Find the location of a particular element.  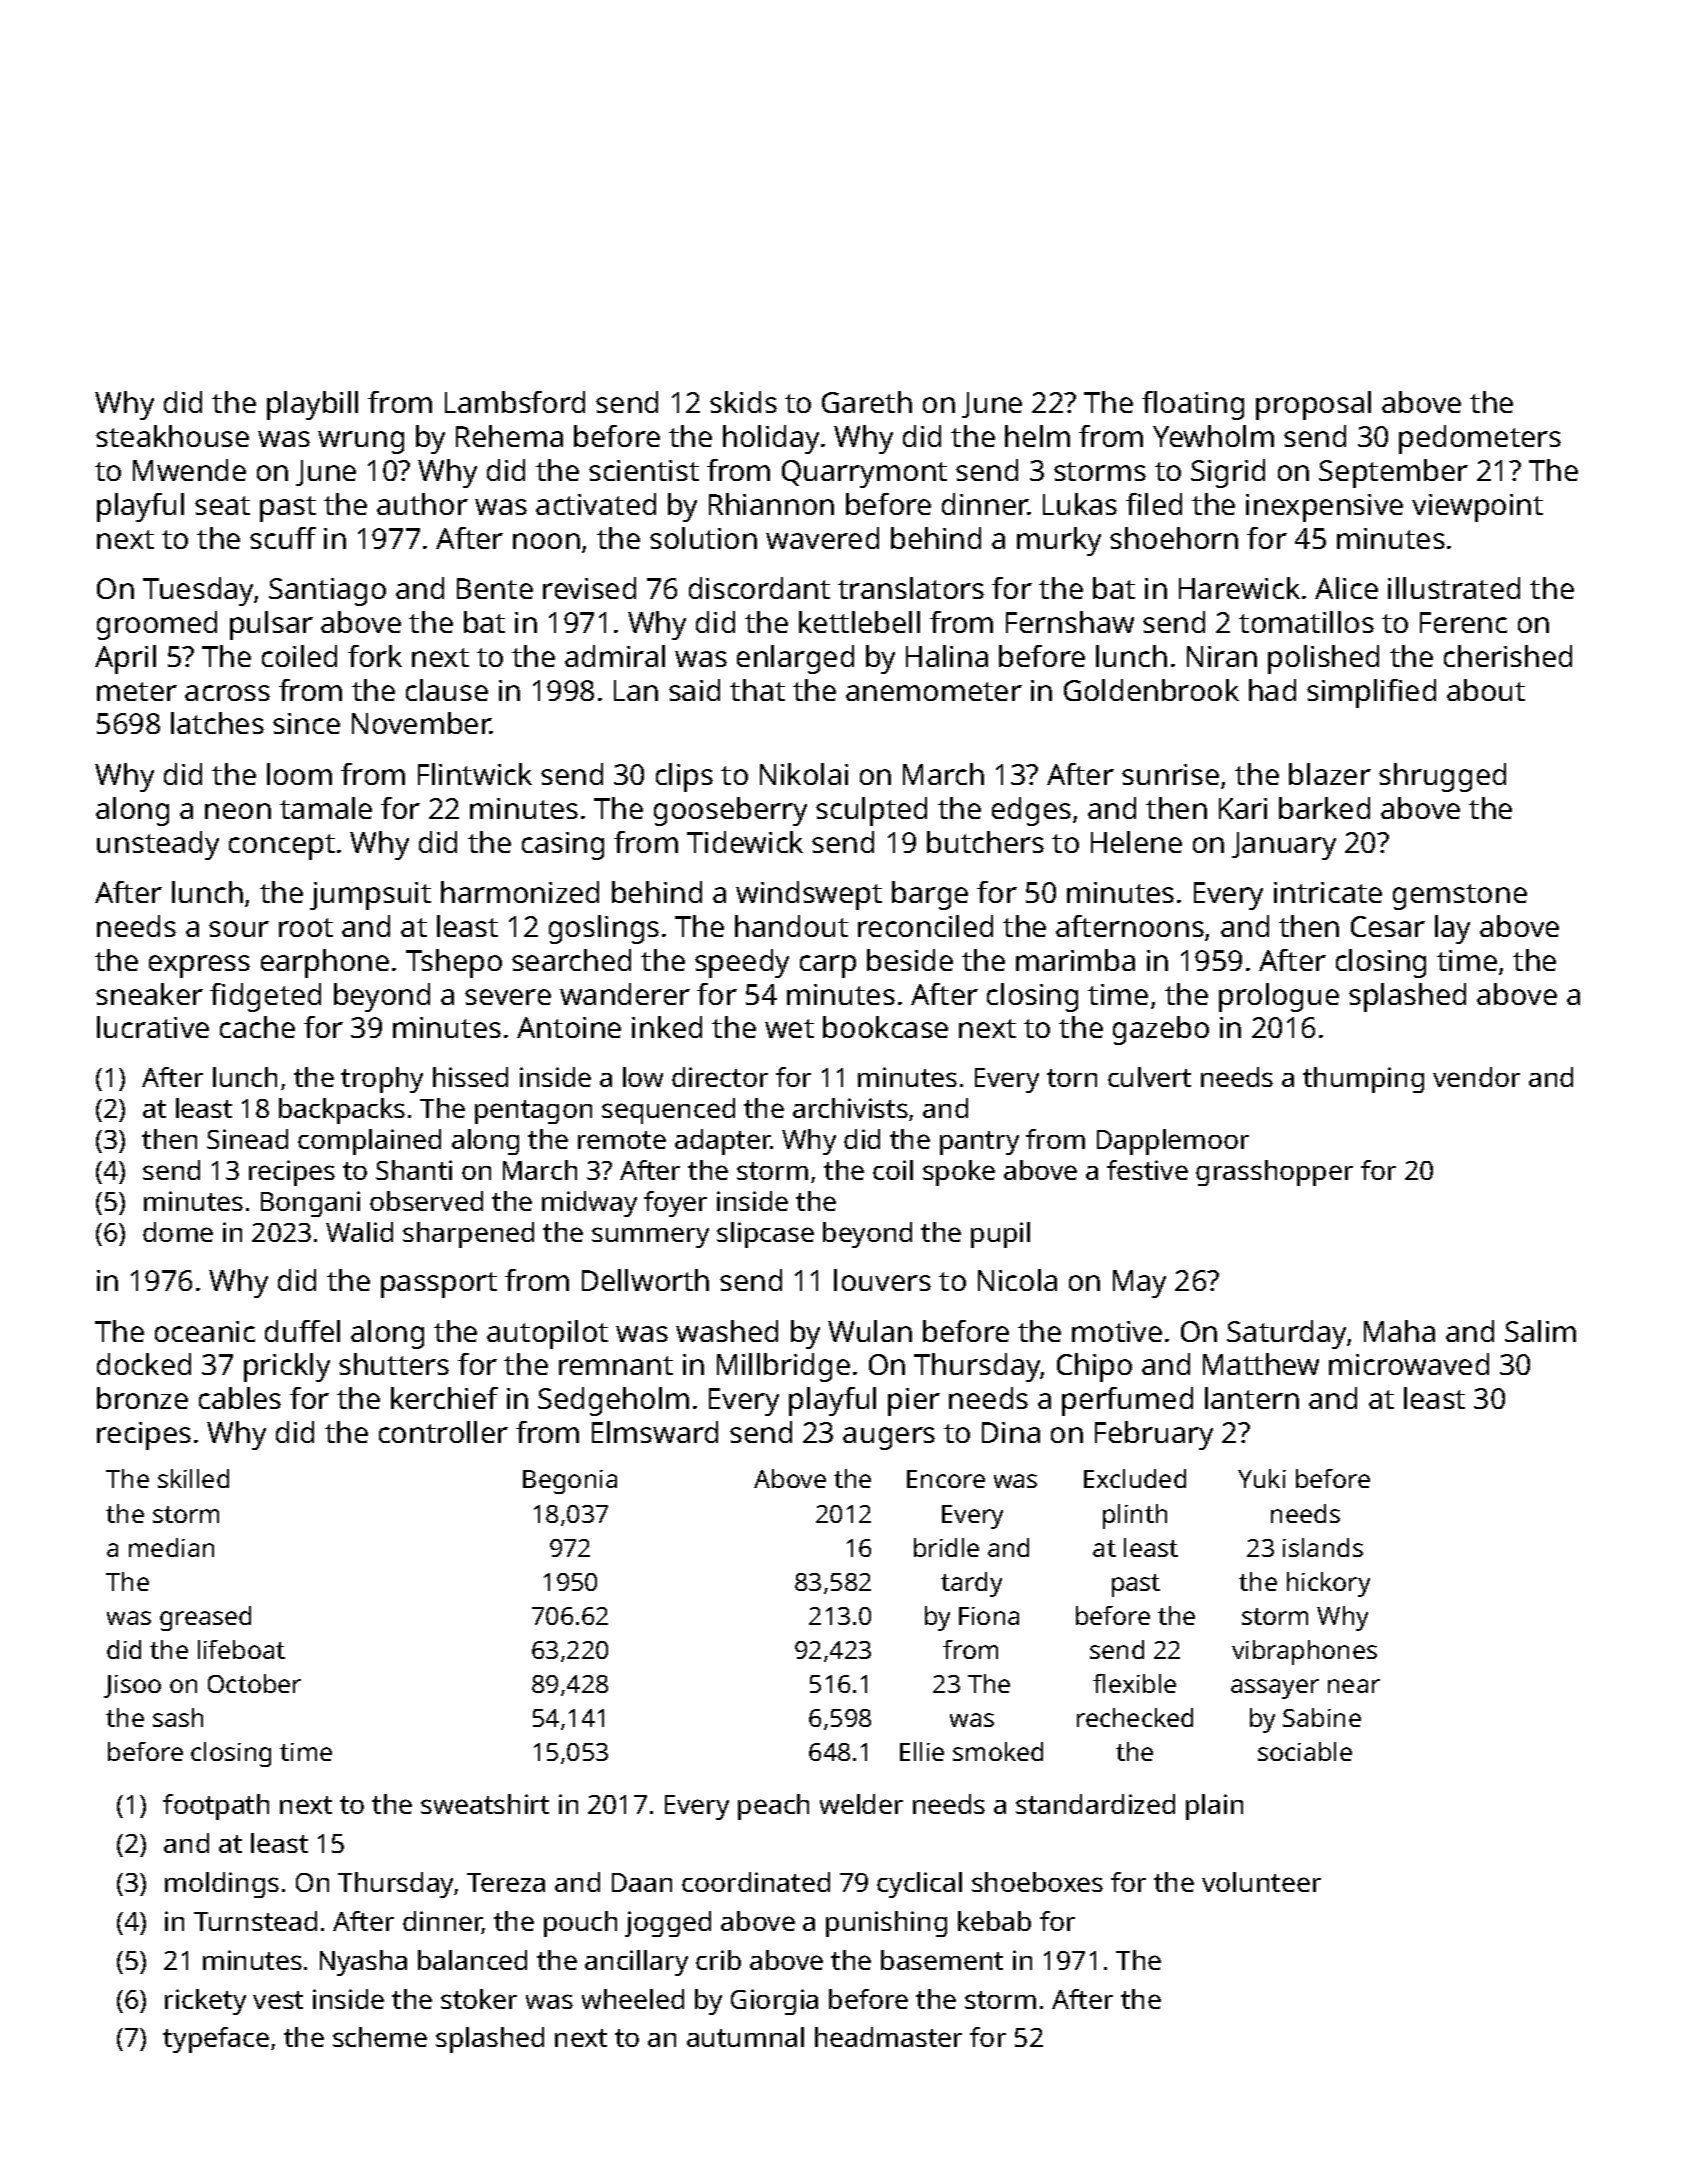

casing is located at coordinates (563, 846).
